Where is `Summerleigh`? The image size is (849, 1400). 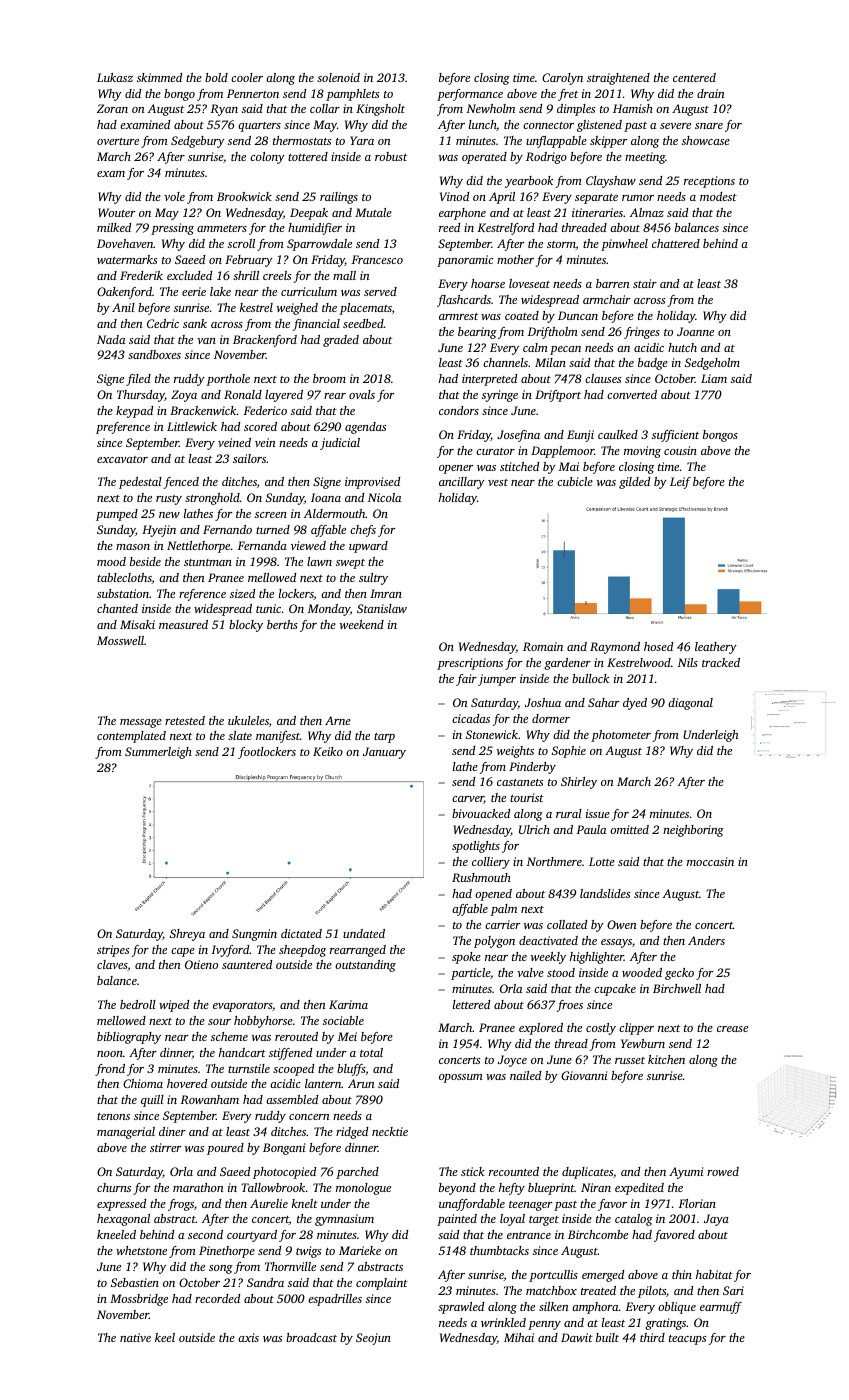
Summerleigh is located at coordinates (158, 753).
